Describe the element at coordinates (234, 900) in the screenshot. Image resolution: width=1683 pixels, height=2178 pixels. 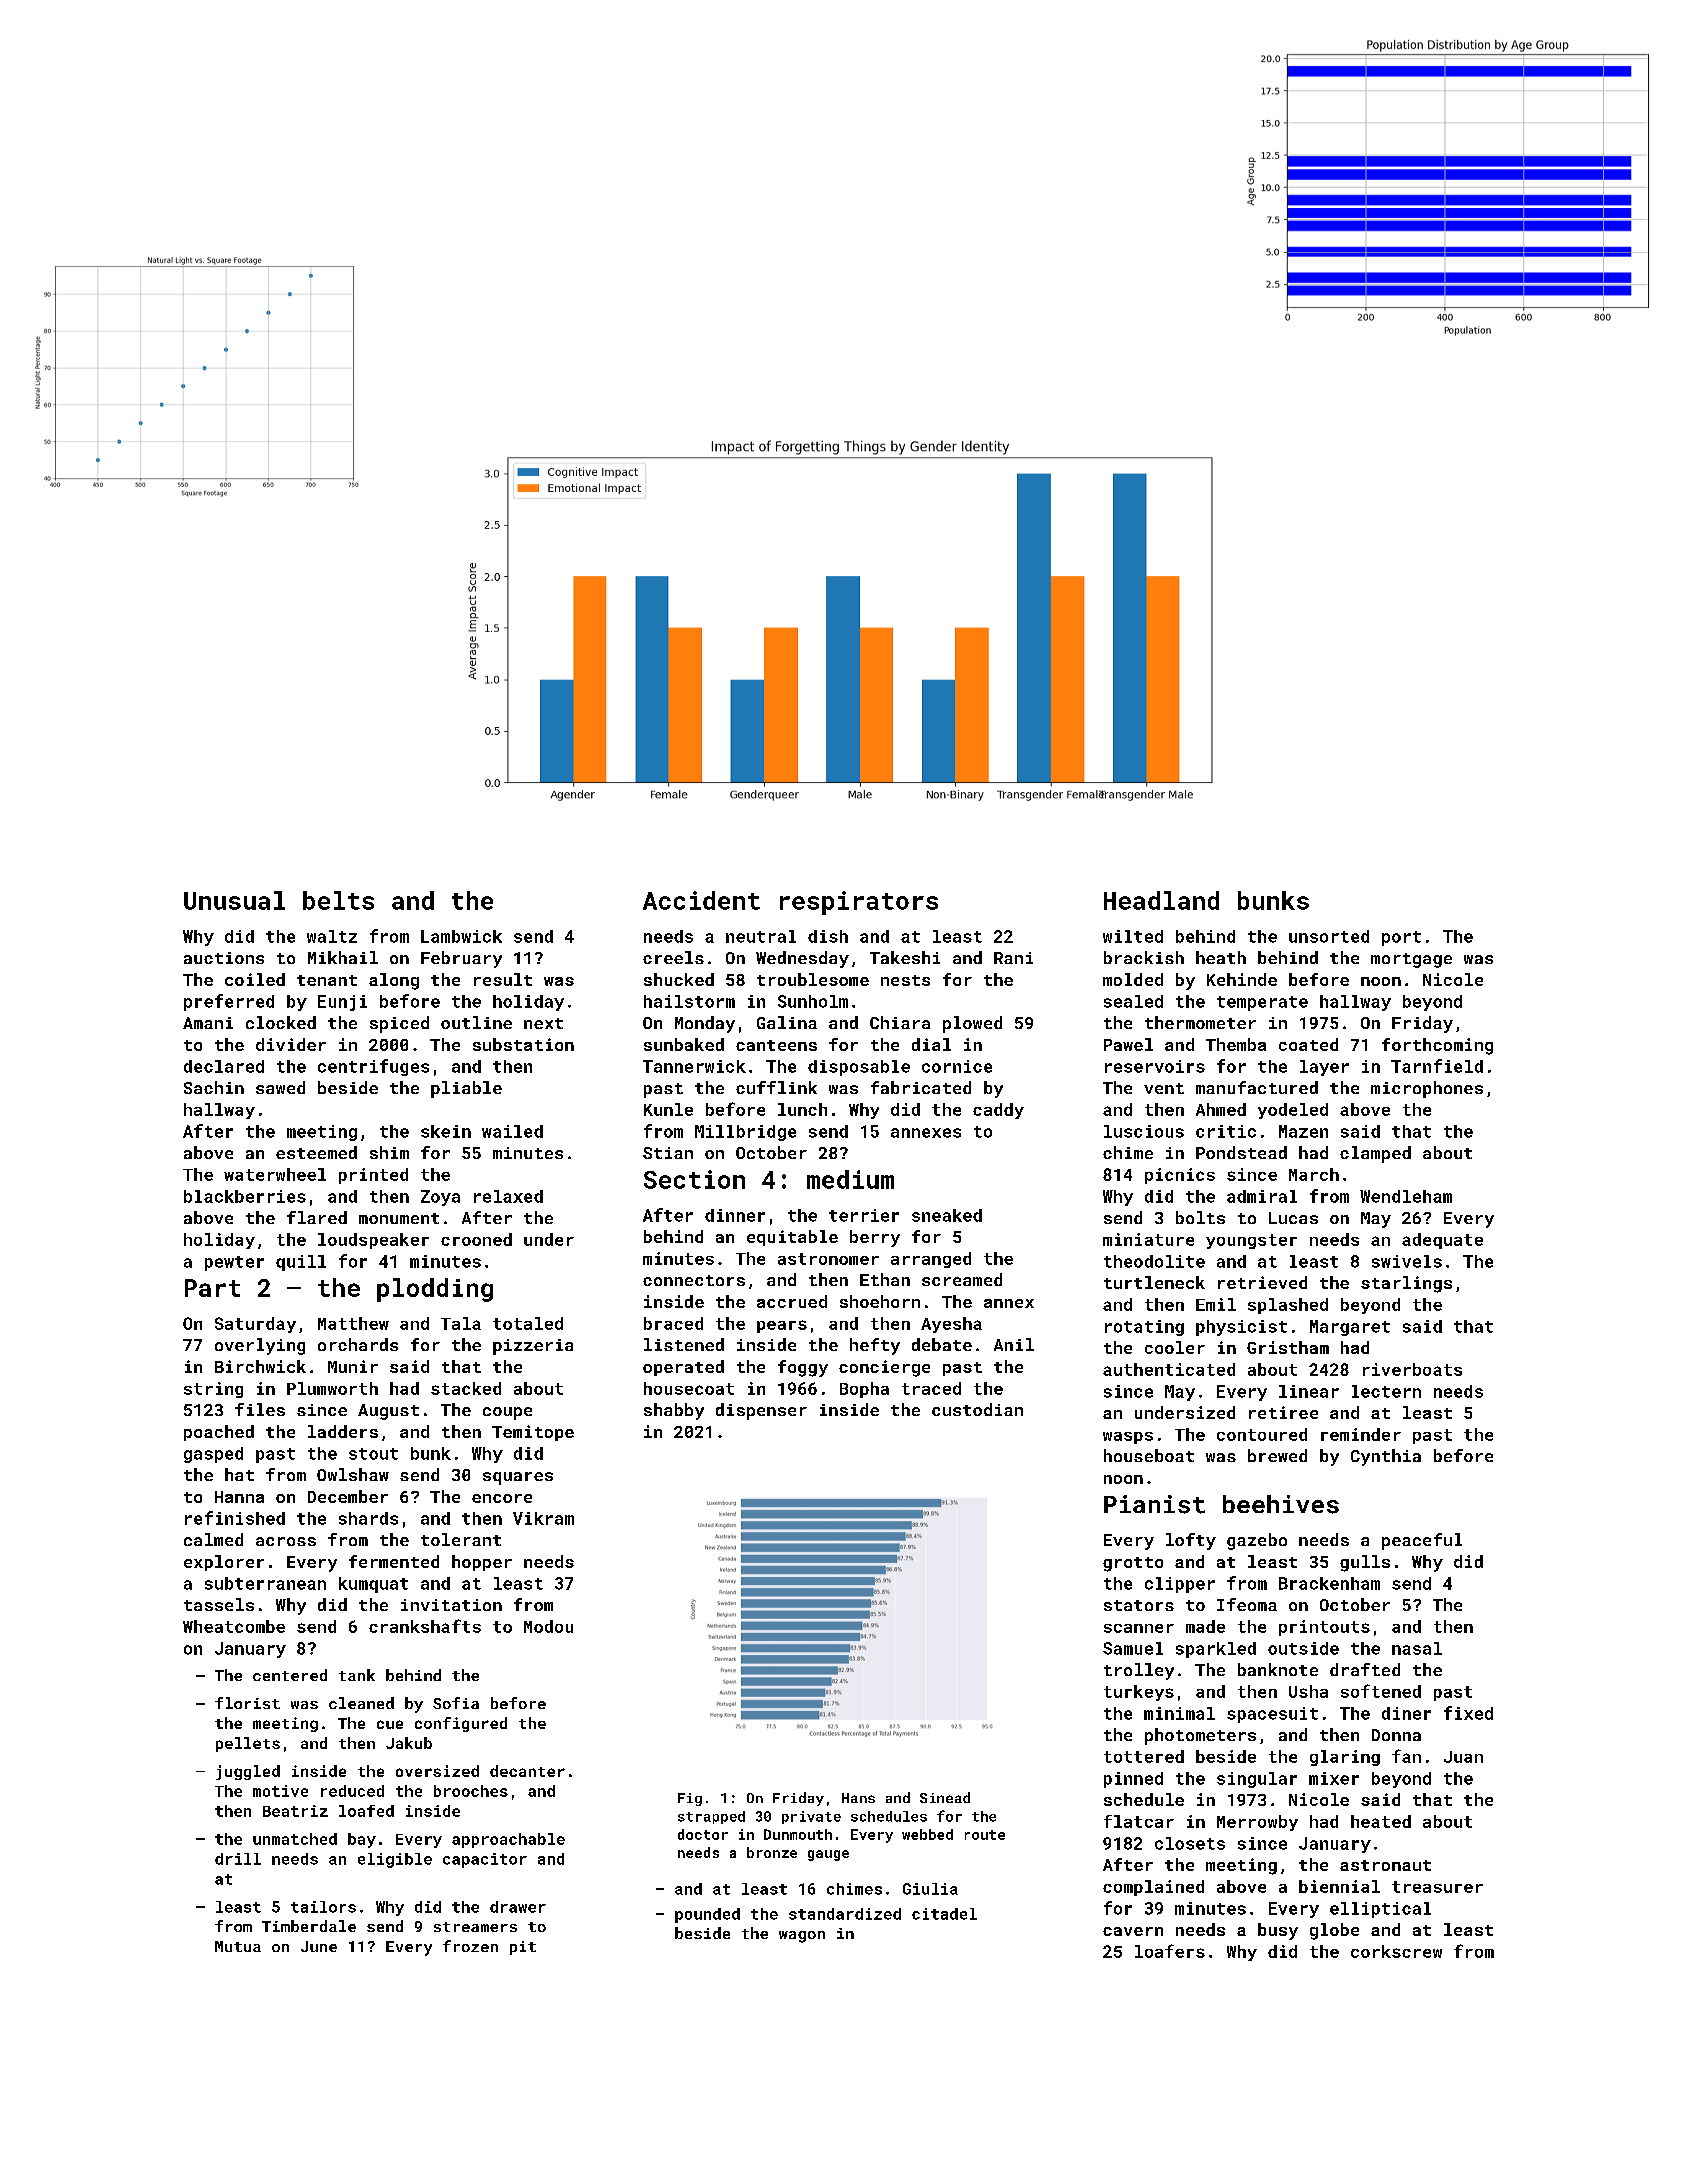
I see `Unusual` at that location.
